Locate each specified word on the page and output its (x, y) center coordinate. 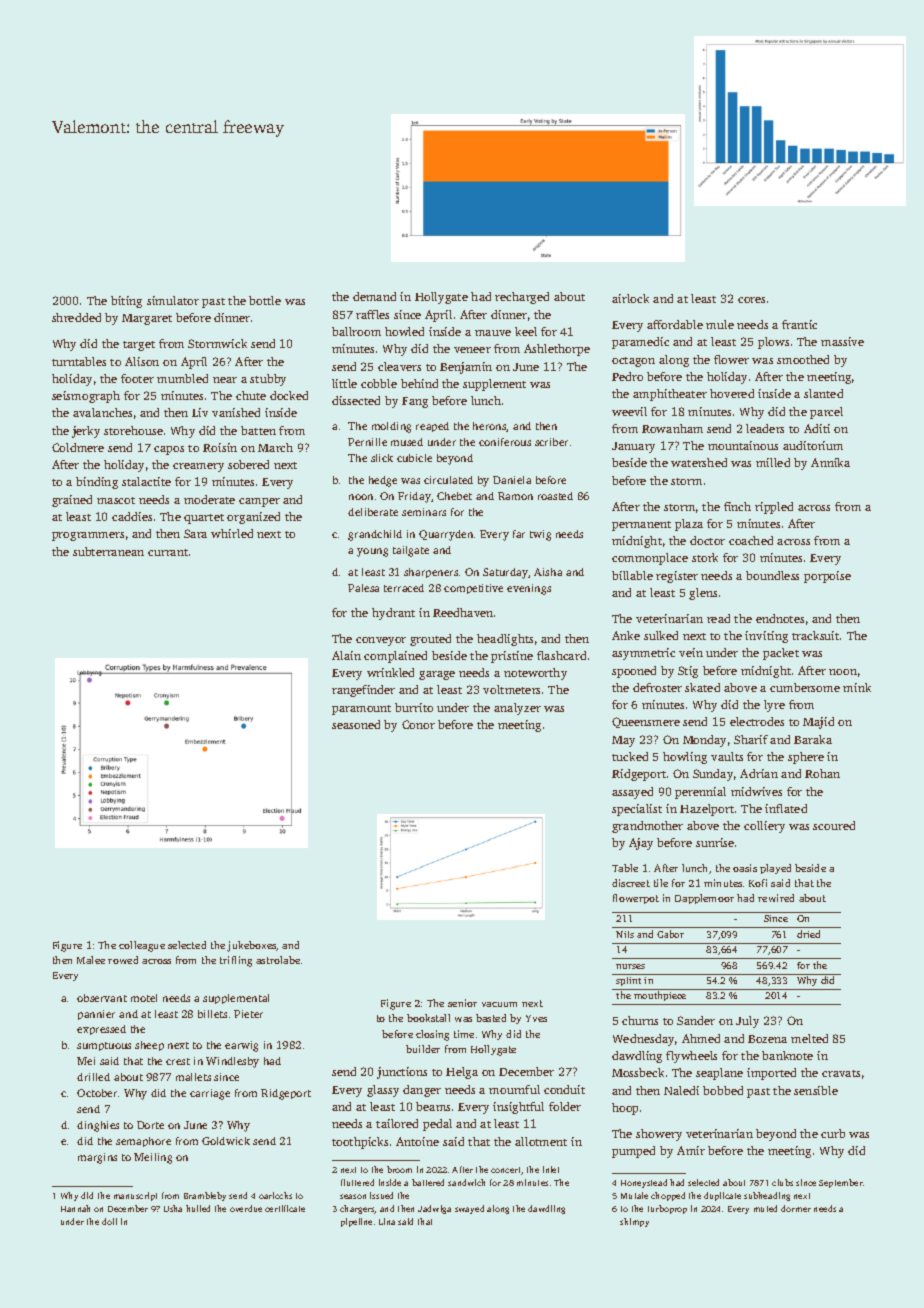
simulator (173, 300)
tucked (630, 756)
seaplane (719, 1074)
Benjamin (466, 368)
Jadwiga (434, 1209)
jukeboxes (252, 946)
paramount (361, 710)
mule (720, 324)
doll (109, 1221)
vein (691, 652)
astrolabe (278, 960)
